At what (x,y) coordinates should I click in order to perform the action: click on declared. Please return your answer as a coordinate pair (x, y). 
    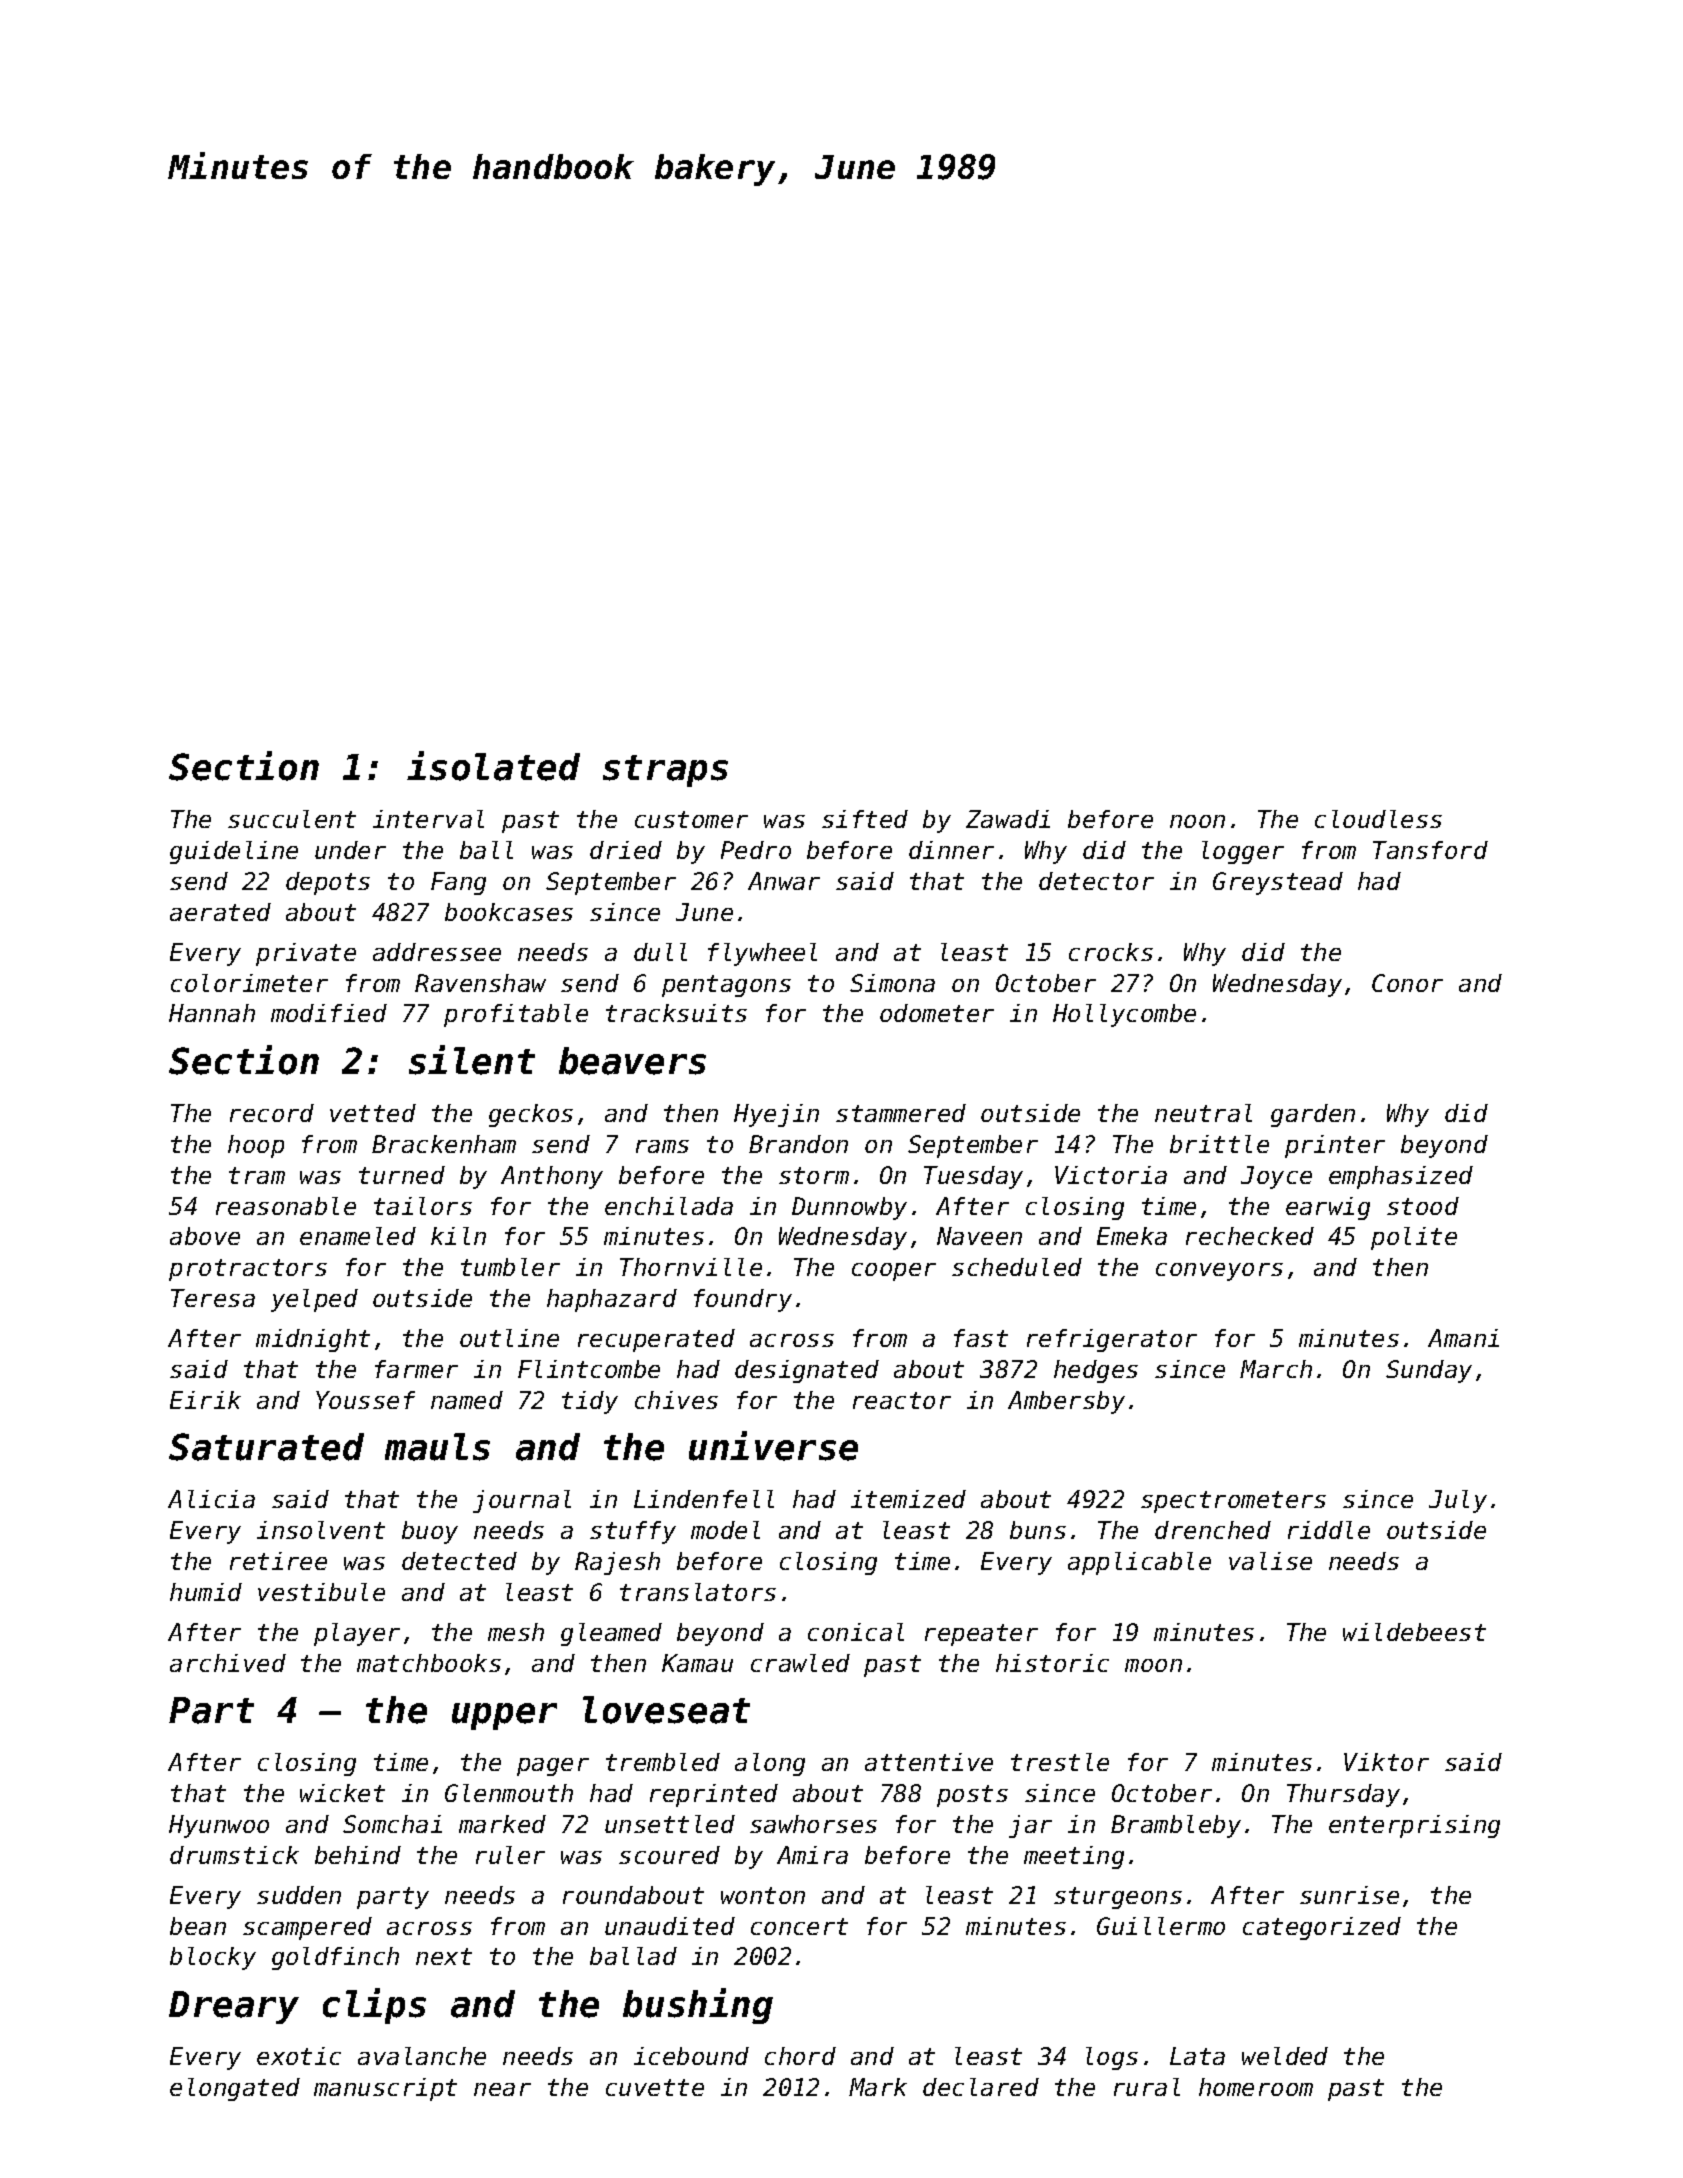
    Looking at the image, I should click on (981, 2087).
